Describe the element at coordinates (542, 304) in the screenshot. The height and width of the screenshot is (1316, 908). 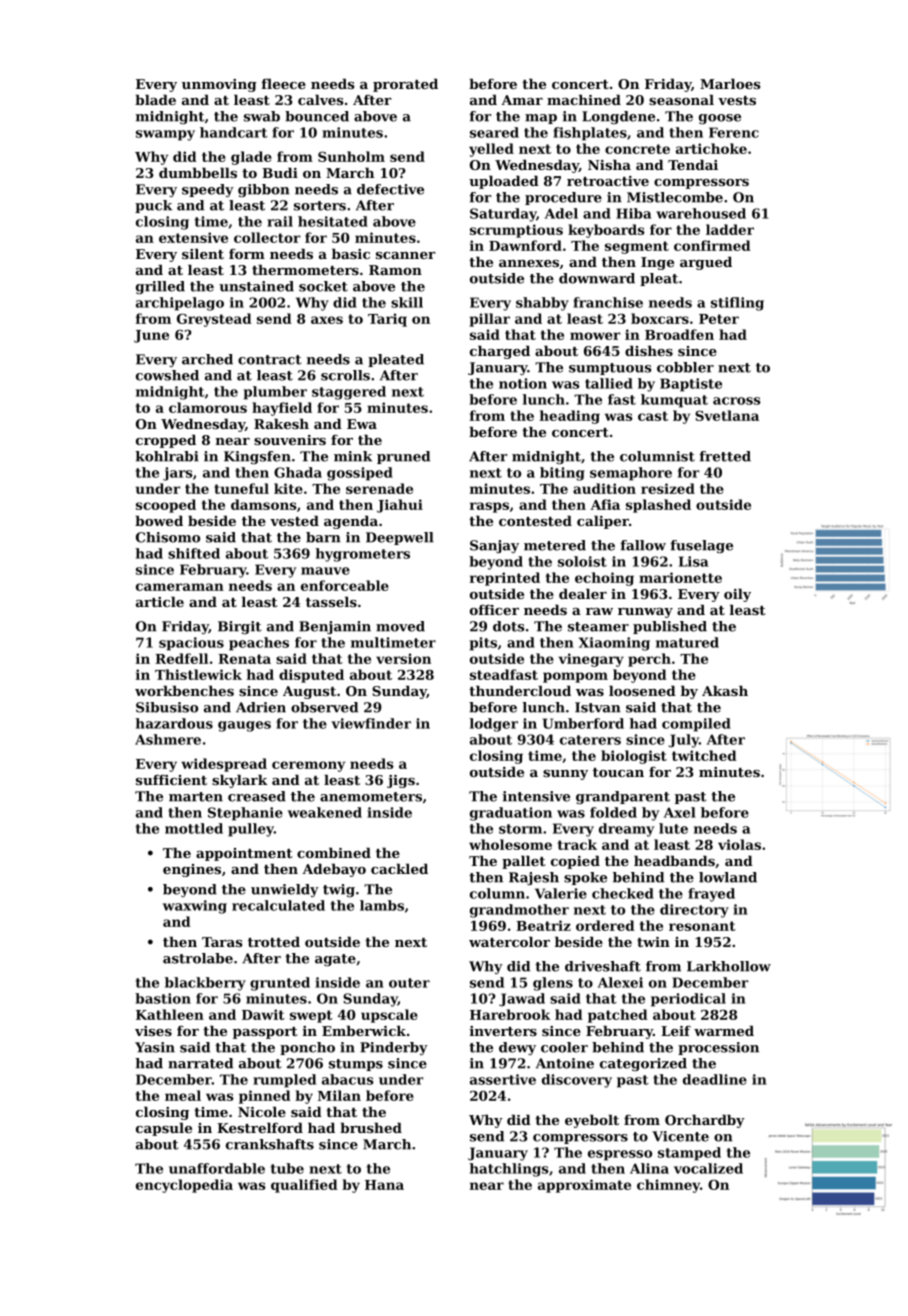
I see `shabby` at that location.
